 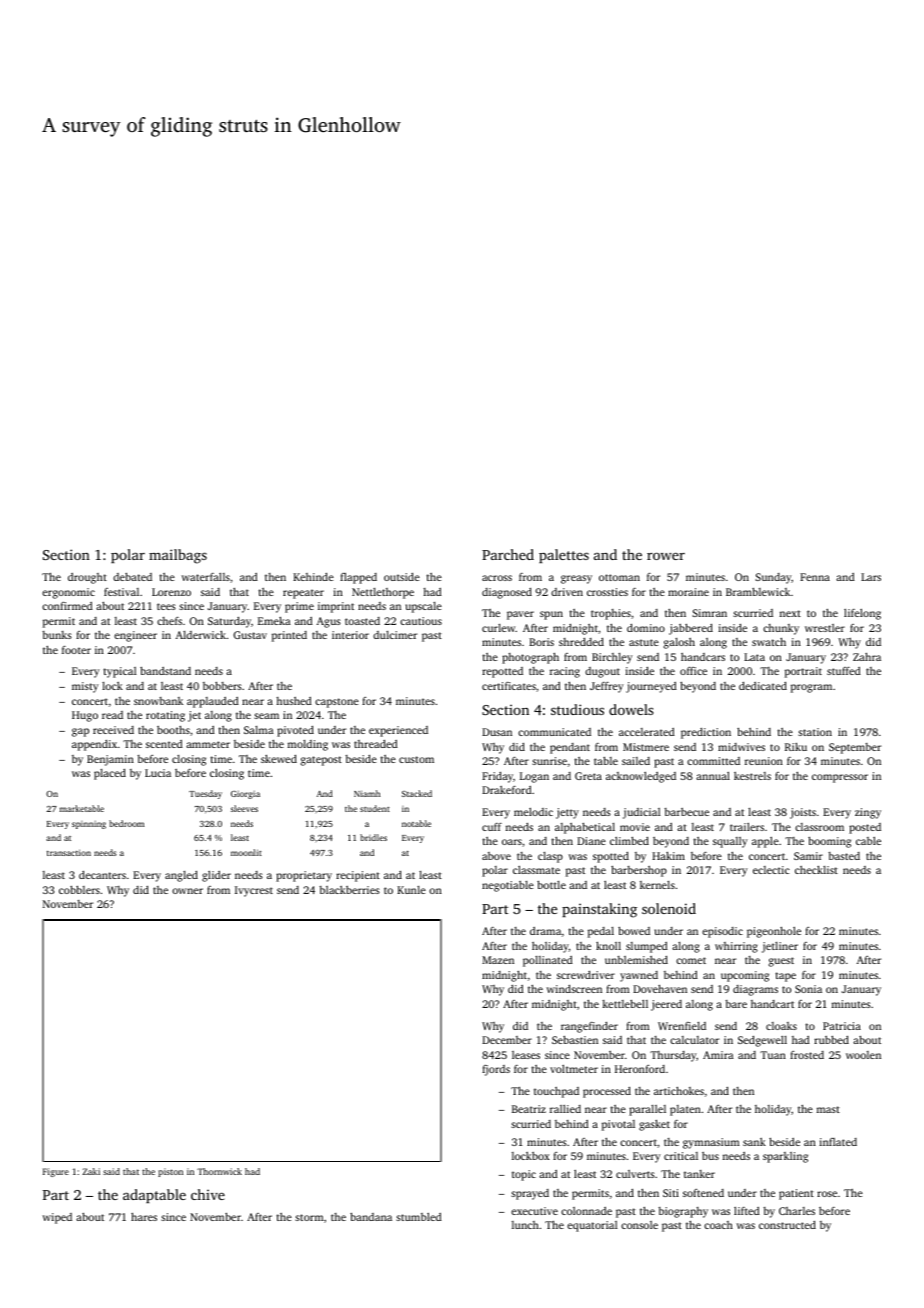 What do you see at coordinates (666, 556) in the screenshot?
I see `rower` at bounding box center [666, 556].
